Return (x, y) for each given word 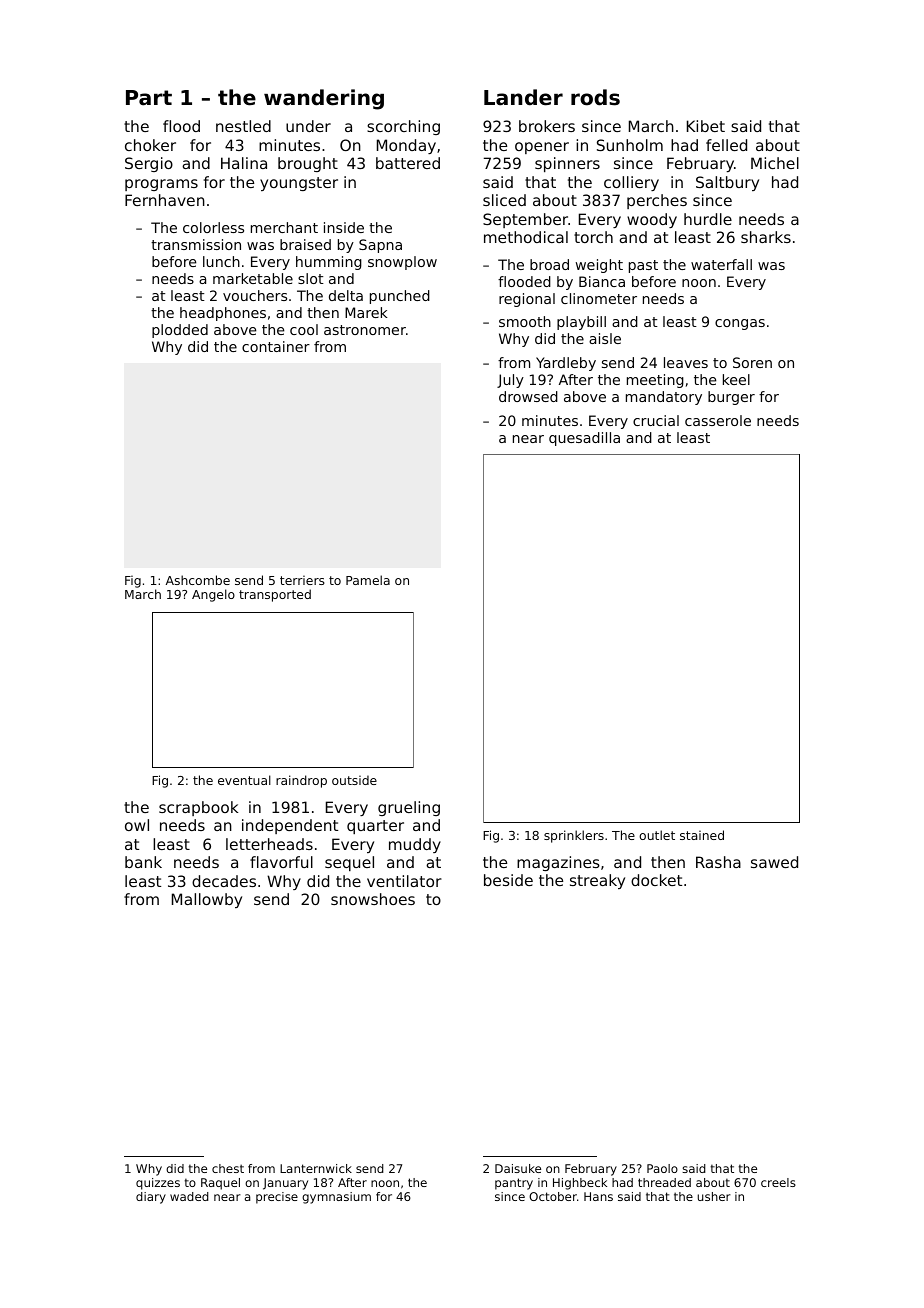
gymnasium (336, 1198)
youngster (299, 184)
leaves (686, 362)
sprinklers (574, 836)
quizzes (158, 1184)
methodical (526, 237)
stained (702, 835)
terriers (302, 580)
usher (714, 1196)
